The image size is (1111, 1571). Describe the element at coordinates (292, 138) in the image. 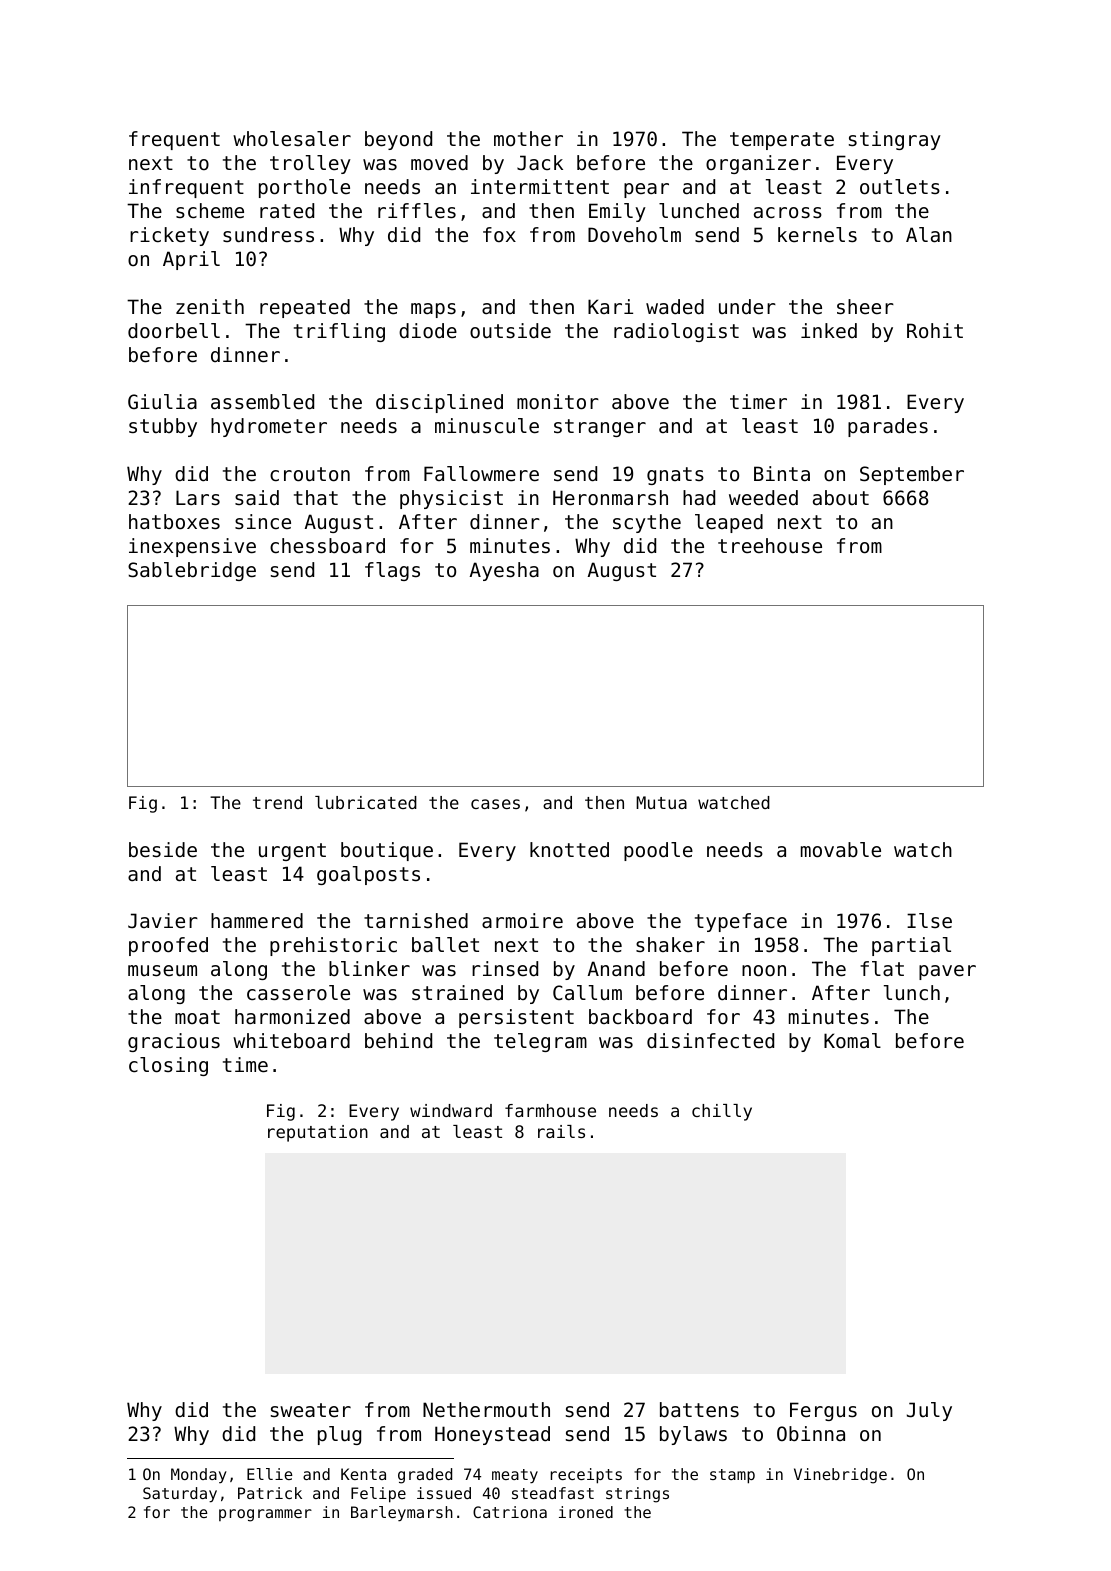

I see `wholesaler` at that location.
